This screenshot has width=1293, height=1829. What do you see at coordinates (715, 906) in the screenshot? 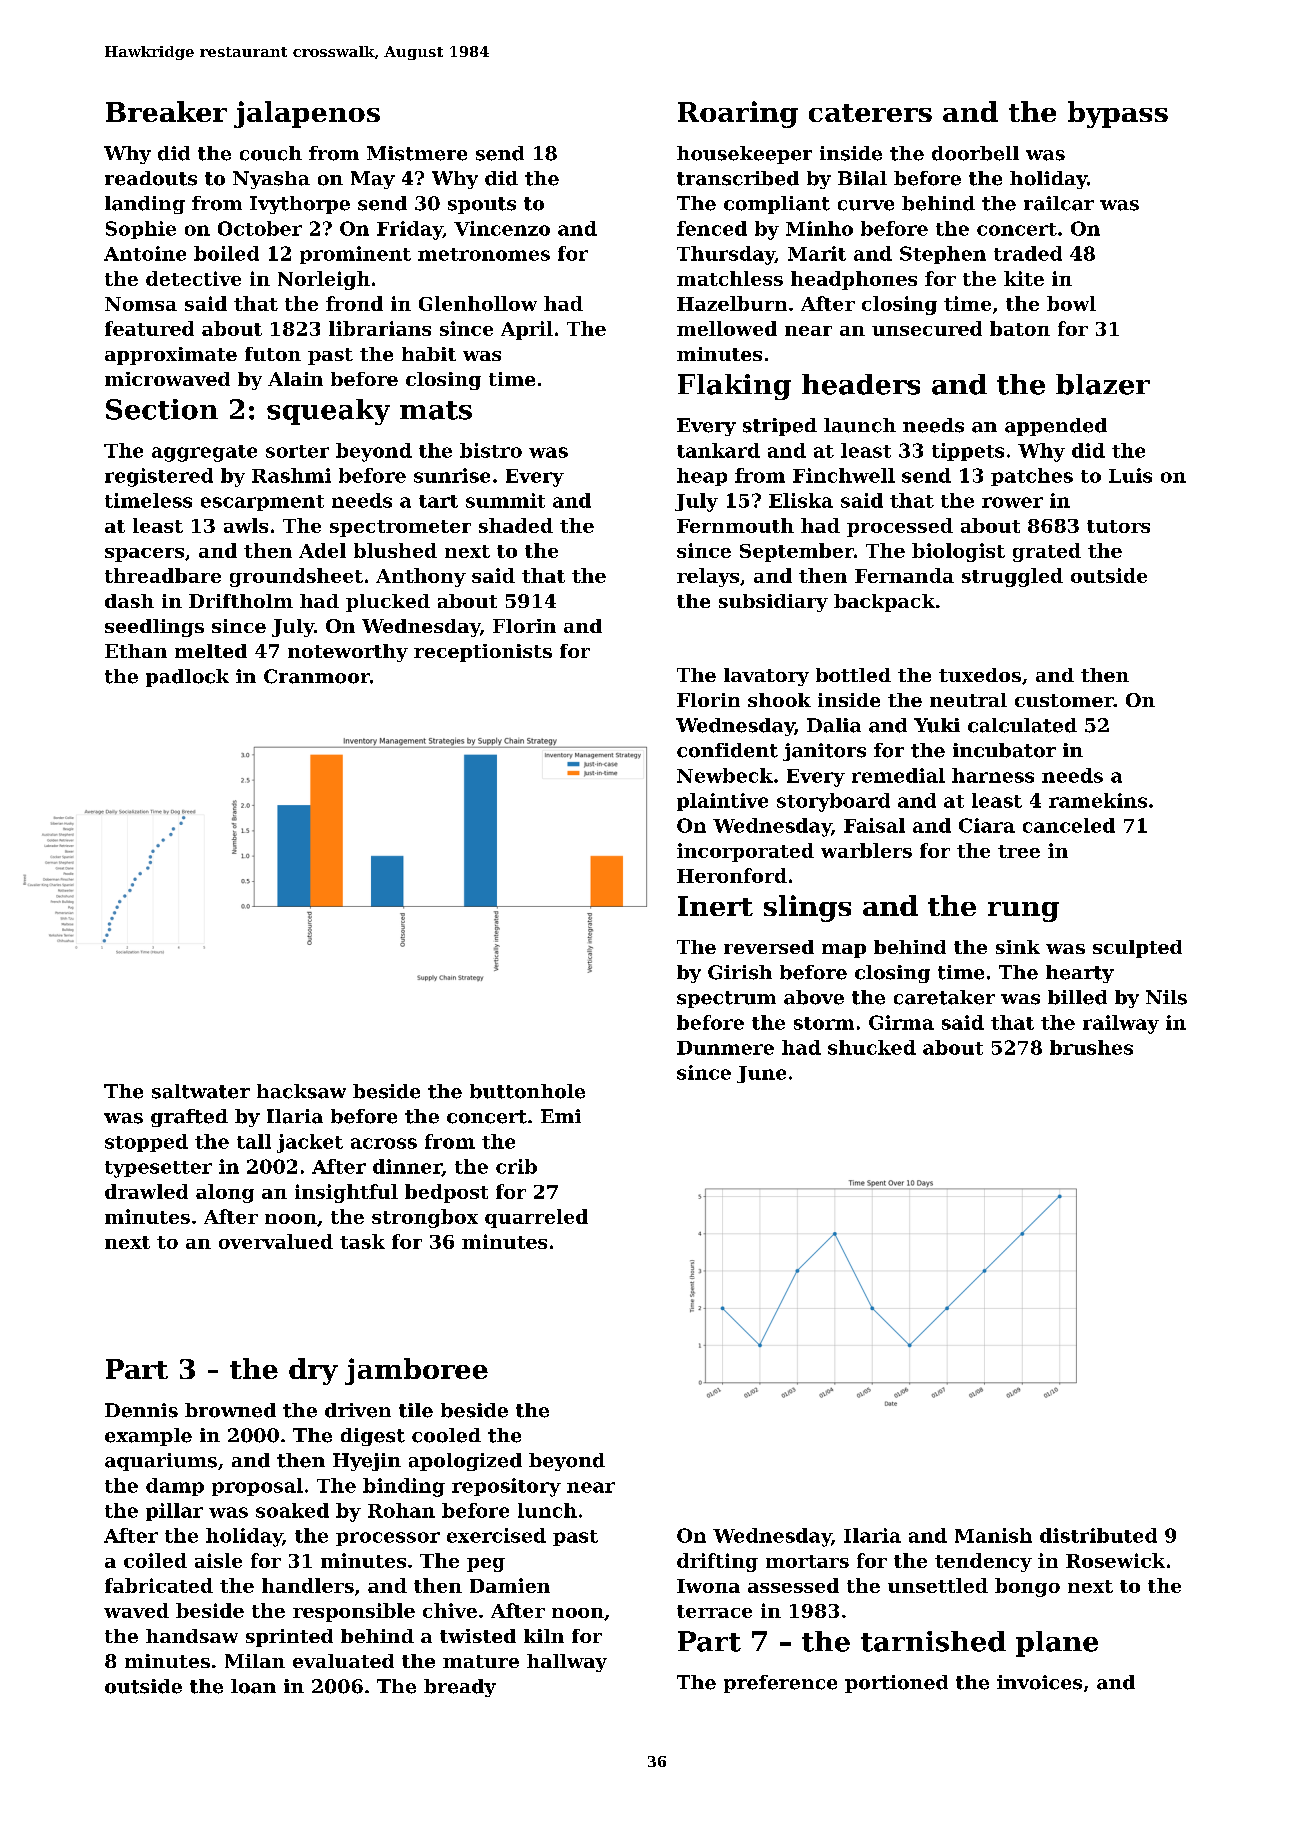
I see `Inert` at bounding box center [715, 906].
